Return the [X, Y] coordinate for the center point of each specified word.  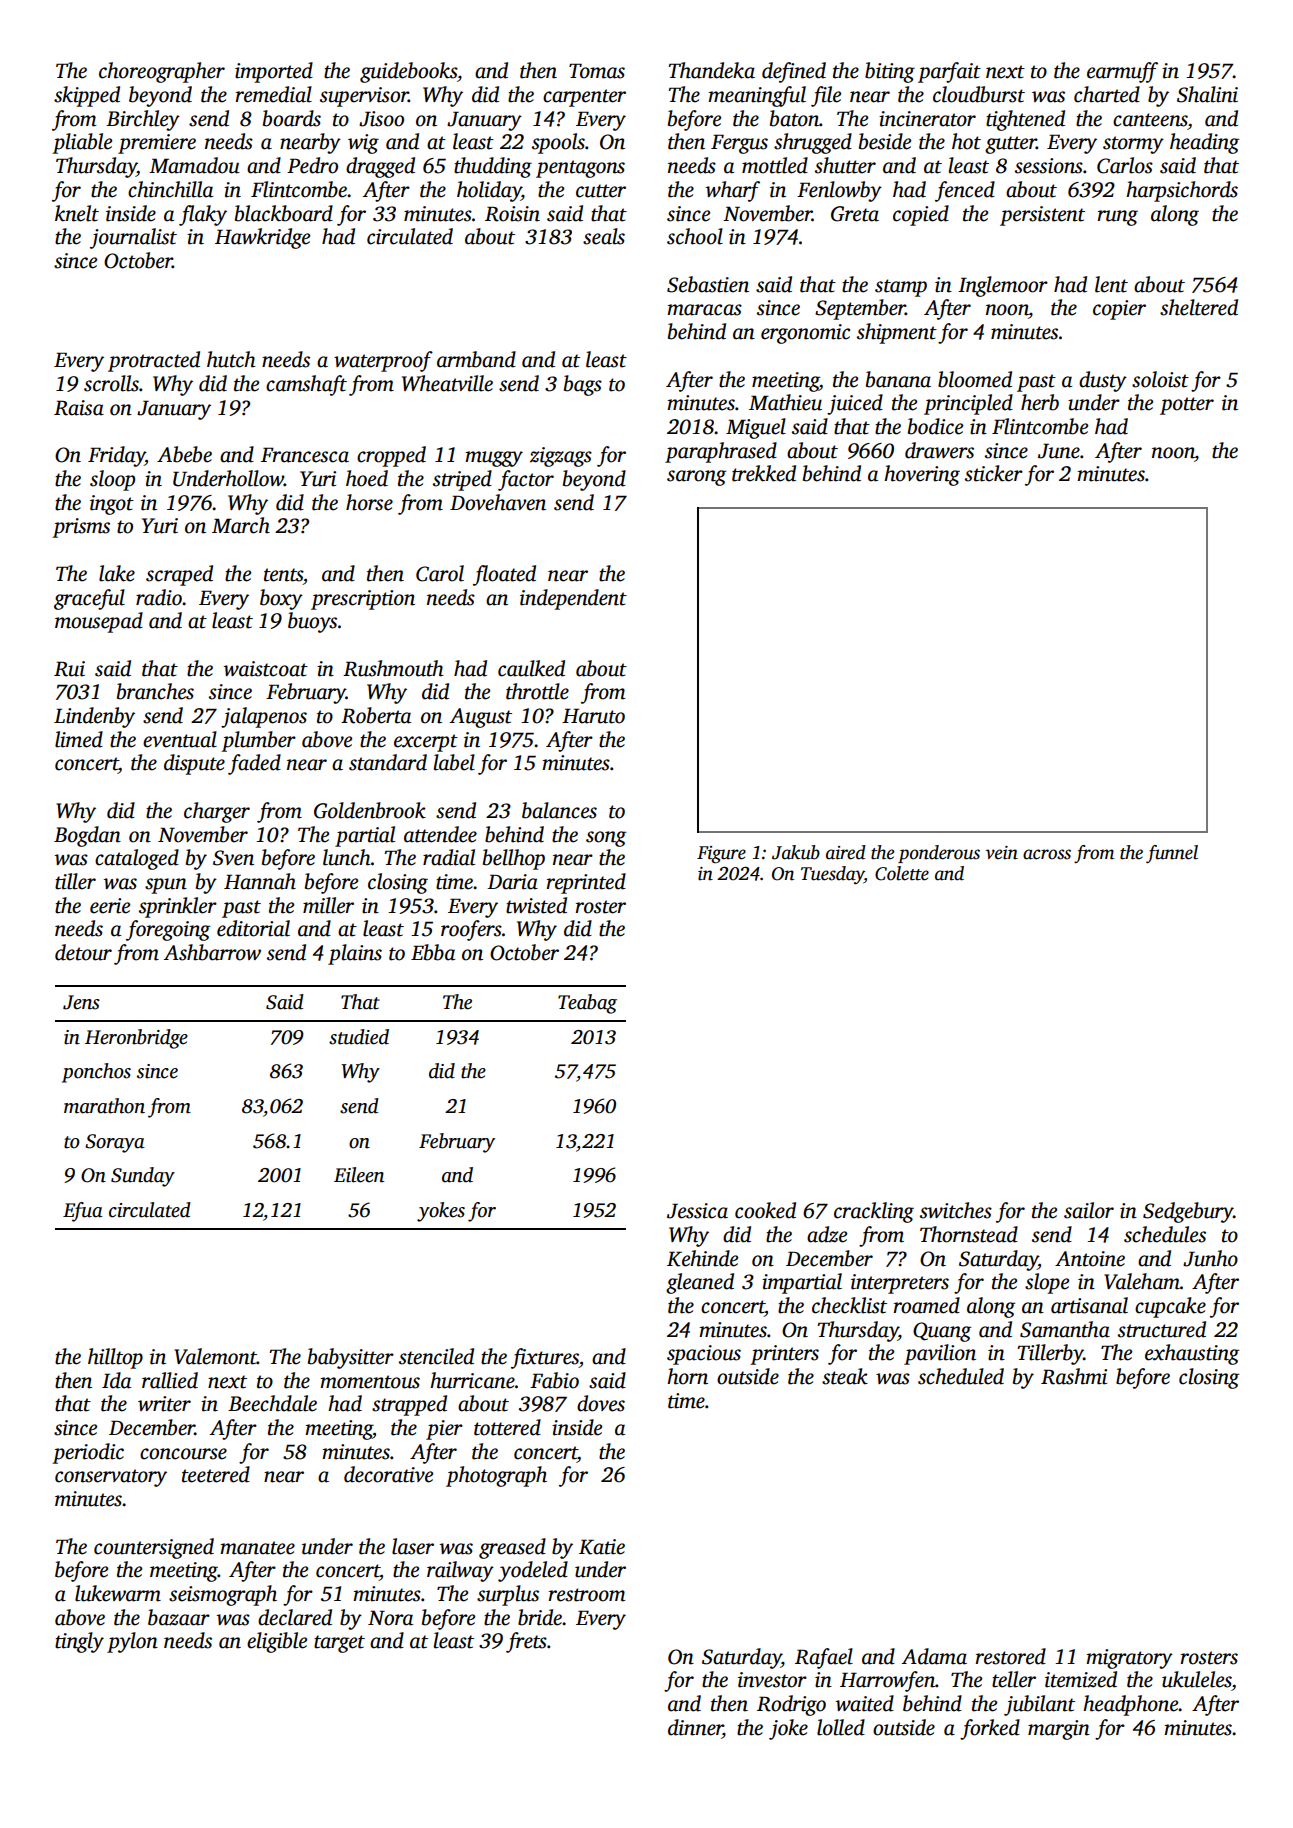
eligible [277, 1642]
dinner [695, 1728]
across [1047, 854]
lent [1111, 284]
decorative [388, 1474]
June [1059, 451]
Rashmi [1074, 1376]
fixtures [545, 1358]
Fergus [739, 144]
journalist [133, 238]
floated [504, 575]
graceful [89, 599]
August [481, 718]
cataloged [137, 859]
